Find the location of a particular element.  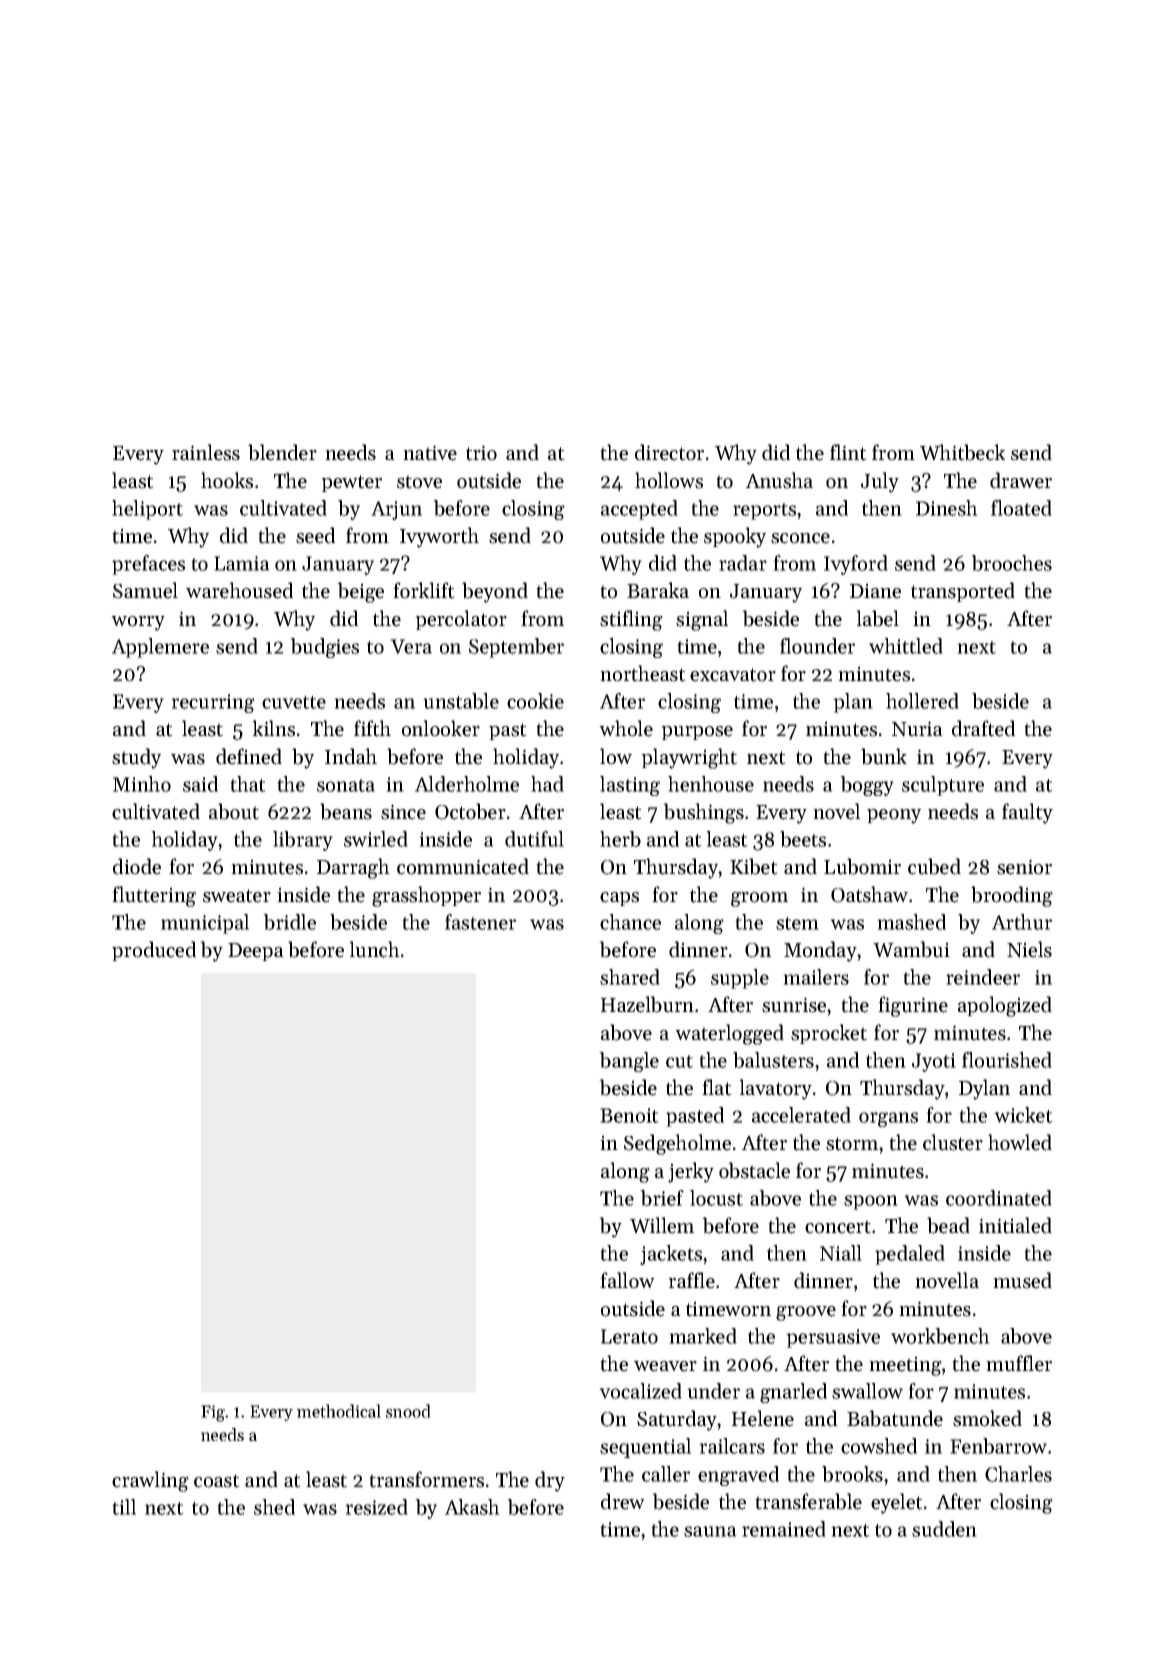

Deepa is located at coordinates (256, 952).
